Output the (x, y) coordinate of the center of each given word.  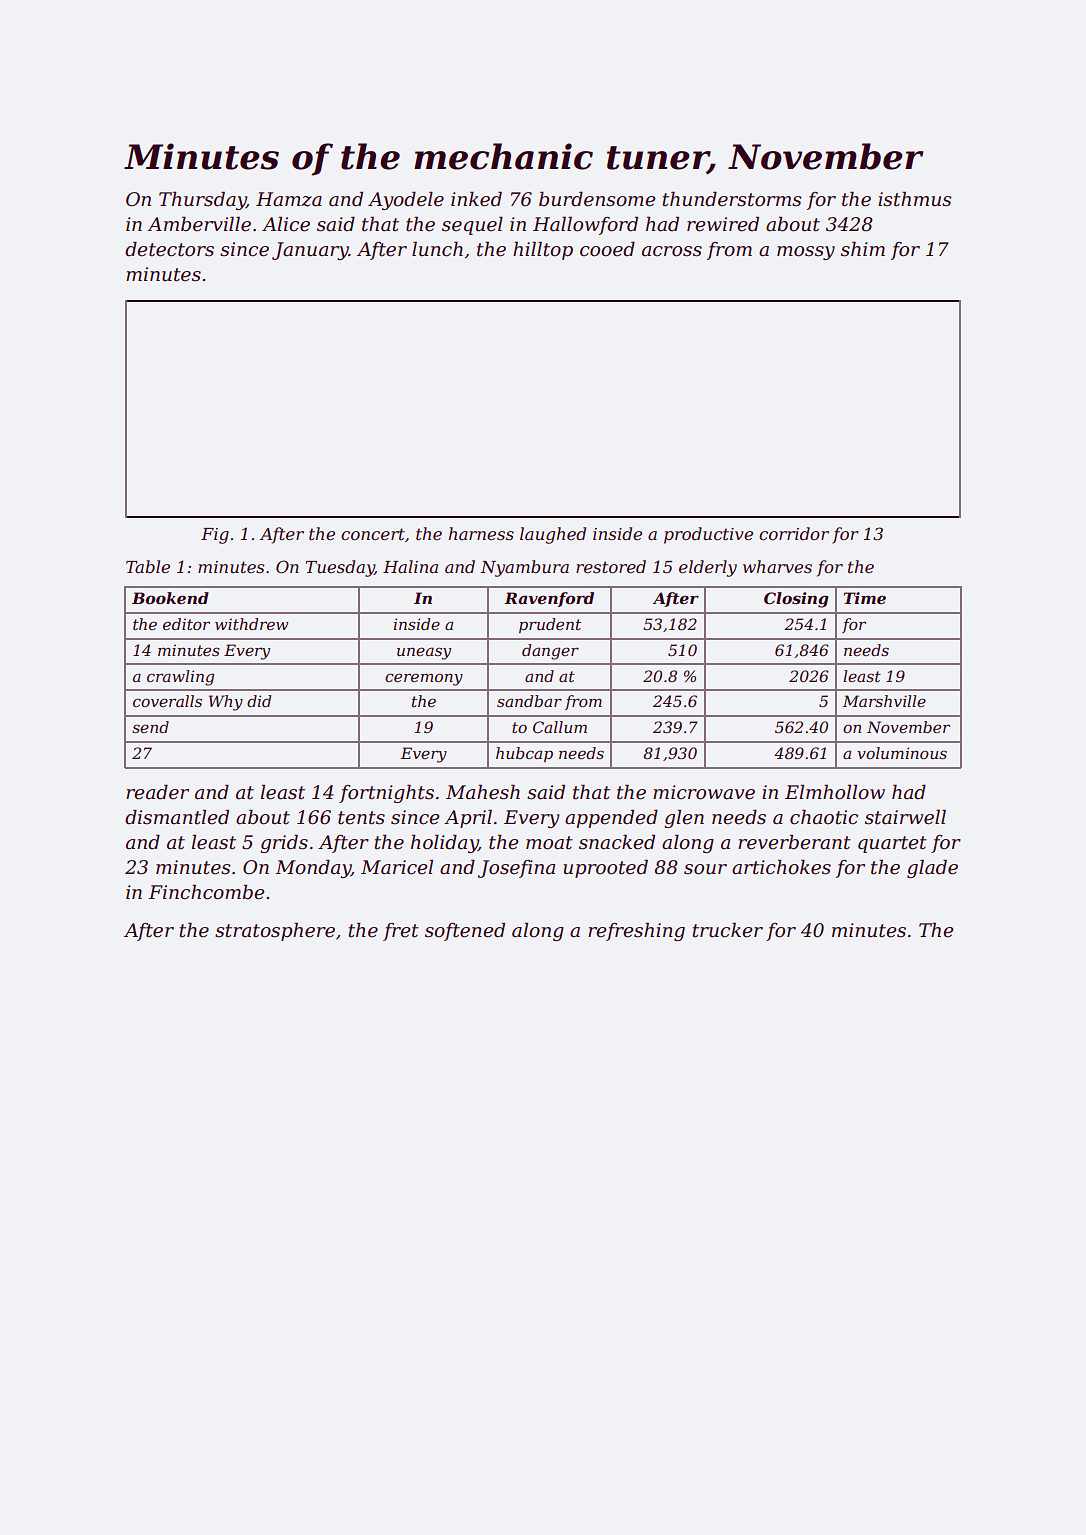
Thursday (202, 201)
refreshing (636, 932)
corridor (794, 533)
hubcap (524, 754)
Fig (215, 536)
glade (932, 869)
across (672, 251)
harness (481, 533)
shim (863, 249)
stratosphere (275, 932)
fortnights (386, 794)
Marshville (884, 701)
